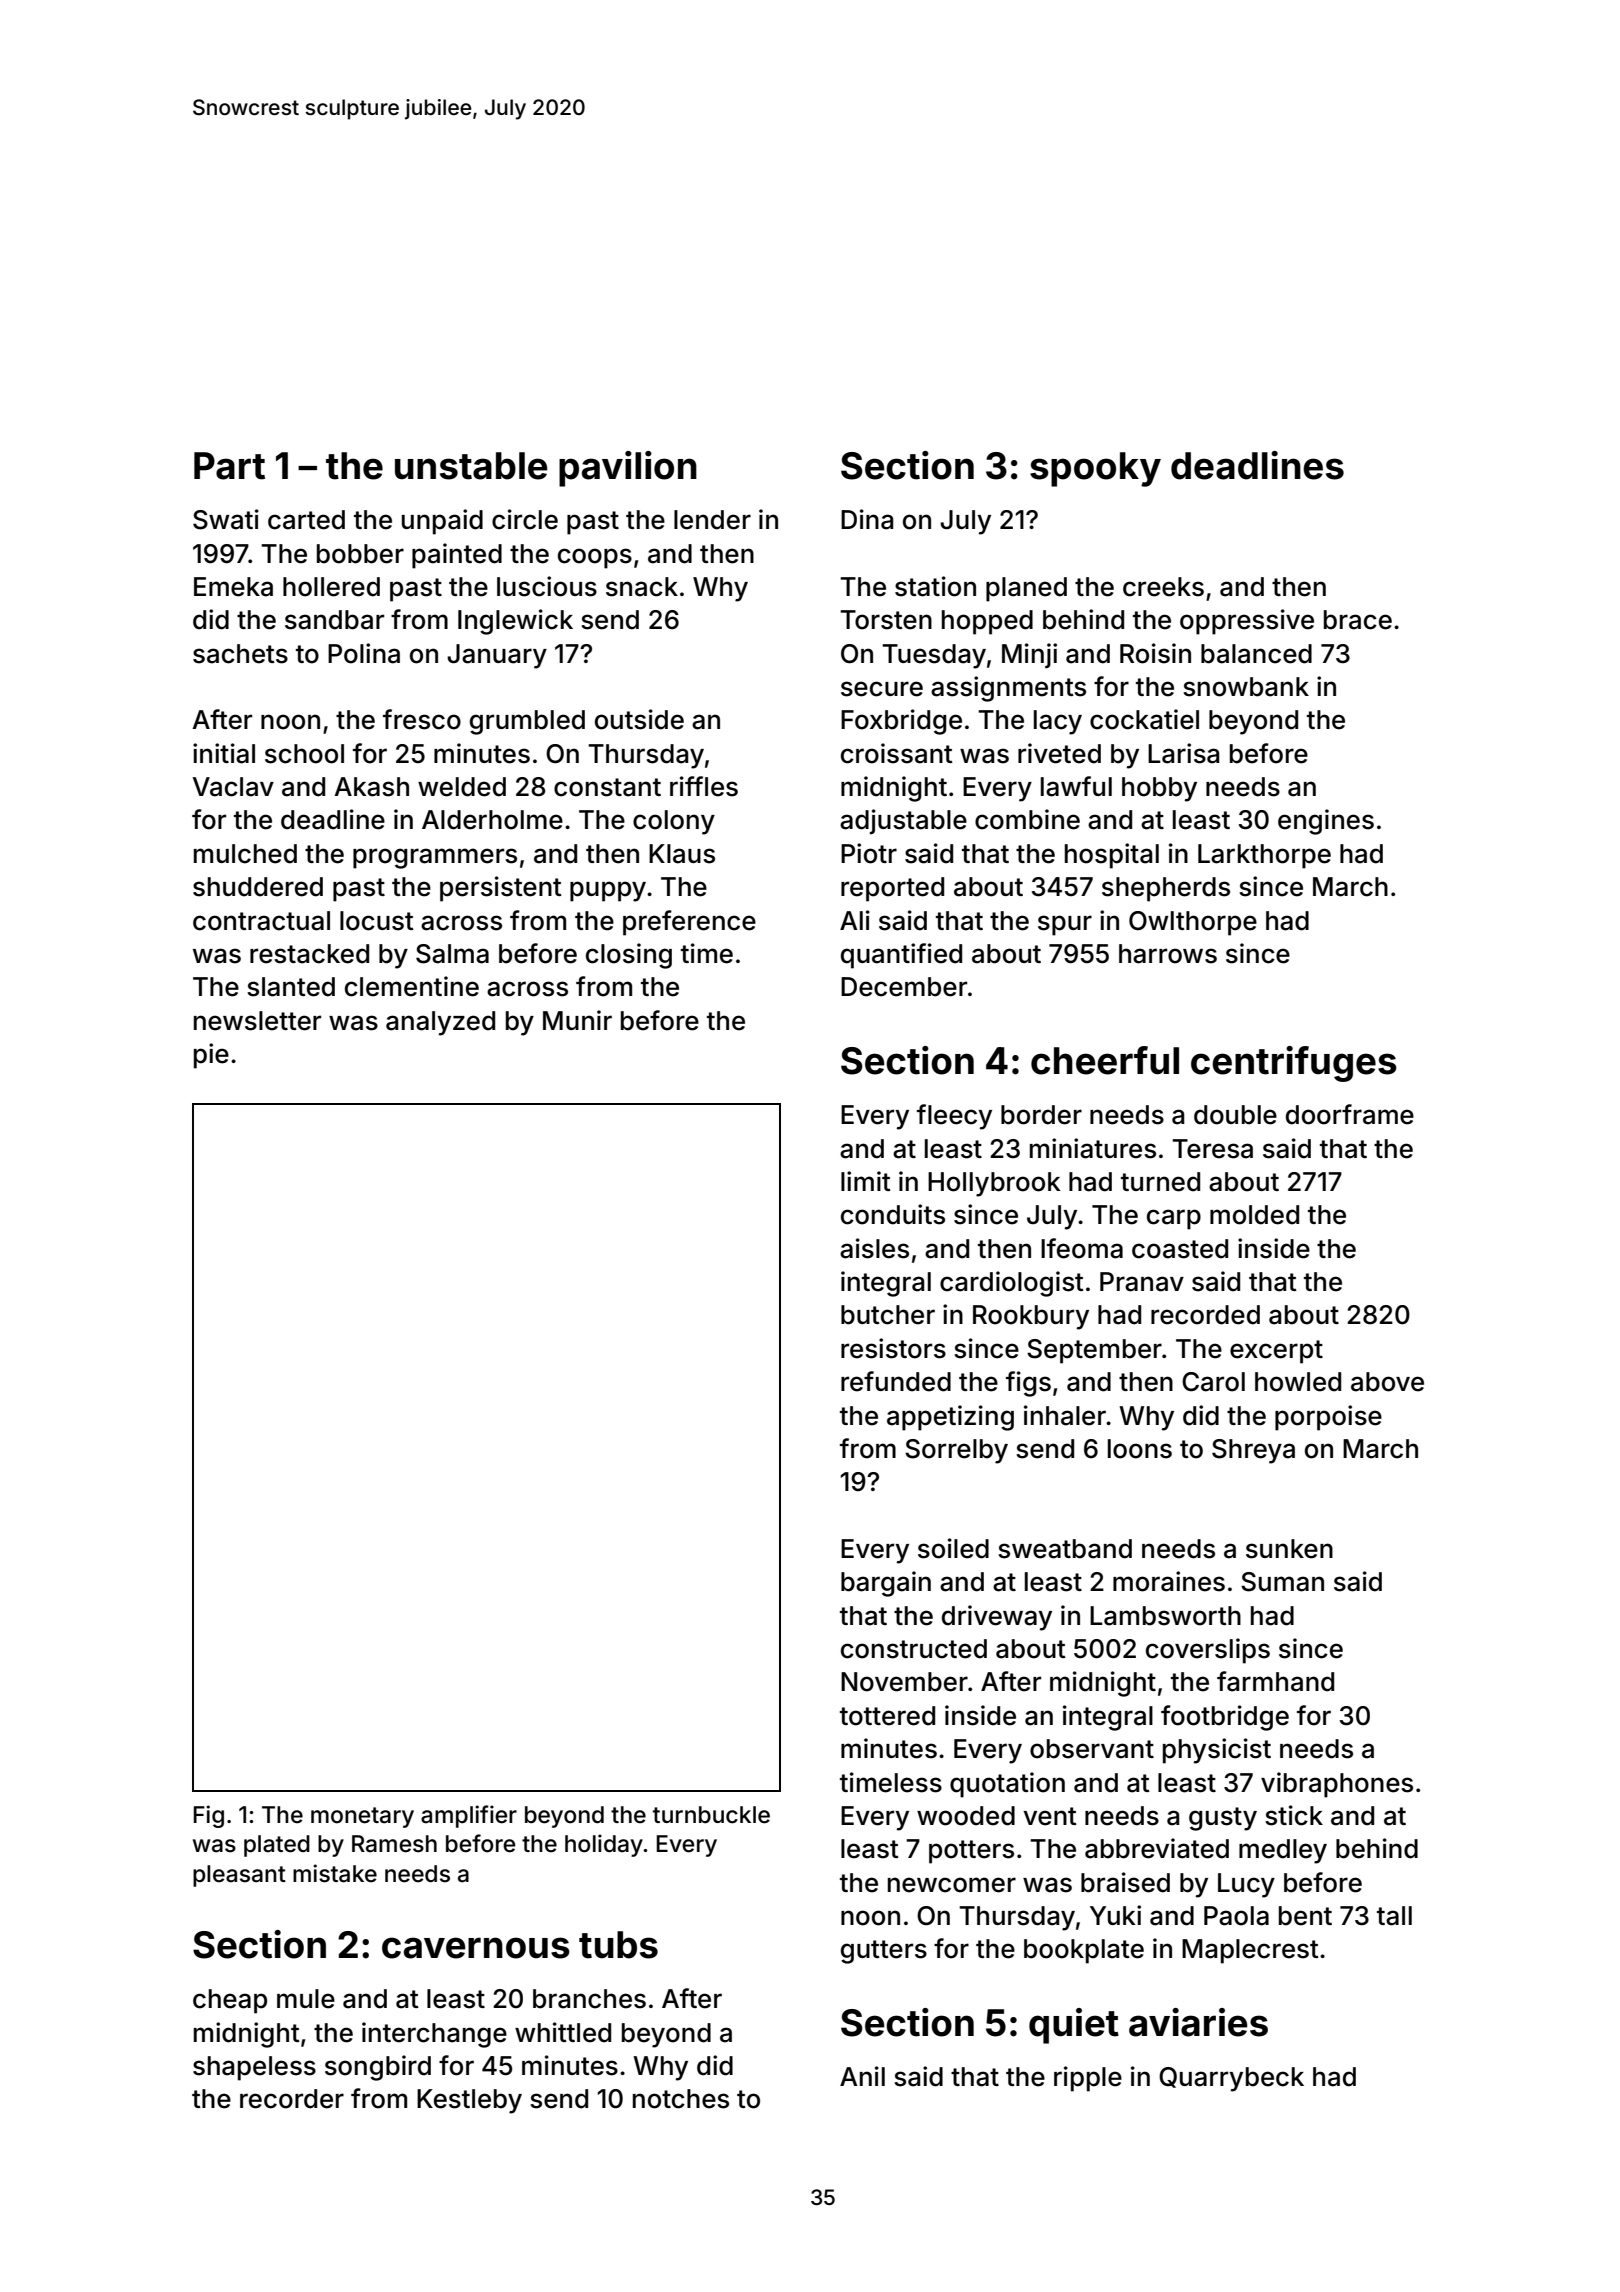 The height and width of the image is (2292, 1620). What do you see at coordinates (886, 1584) in the image?
I see `bargain` at bounding box center [886, 1584].
